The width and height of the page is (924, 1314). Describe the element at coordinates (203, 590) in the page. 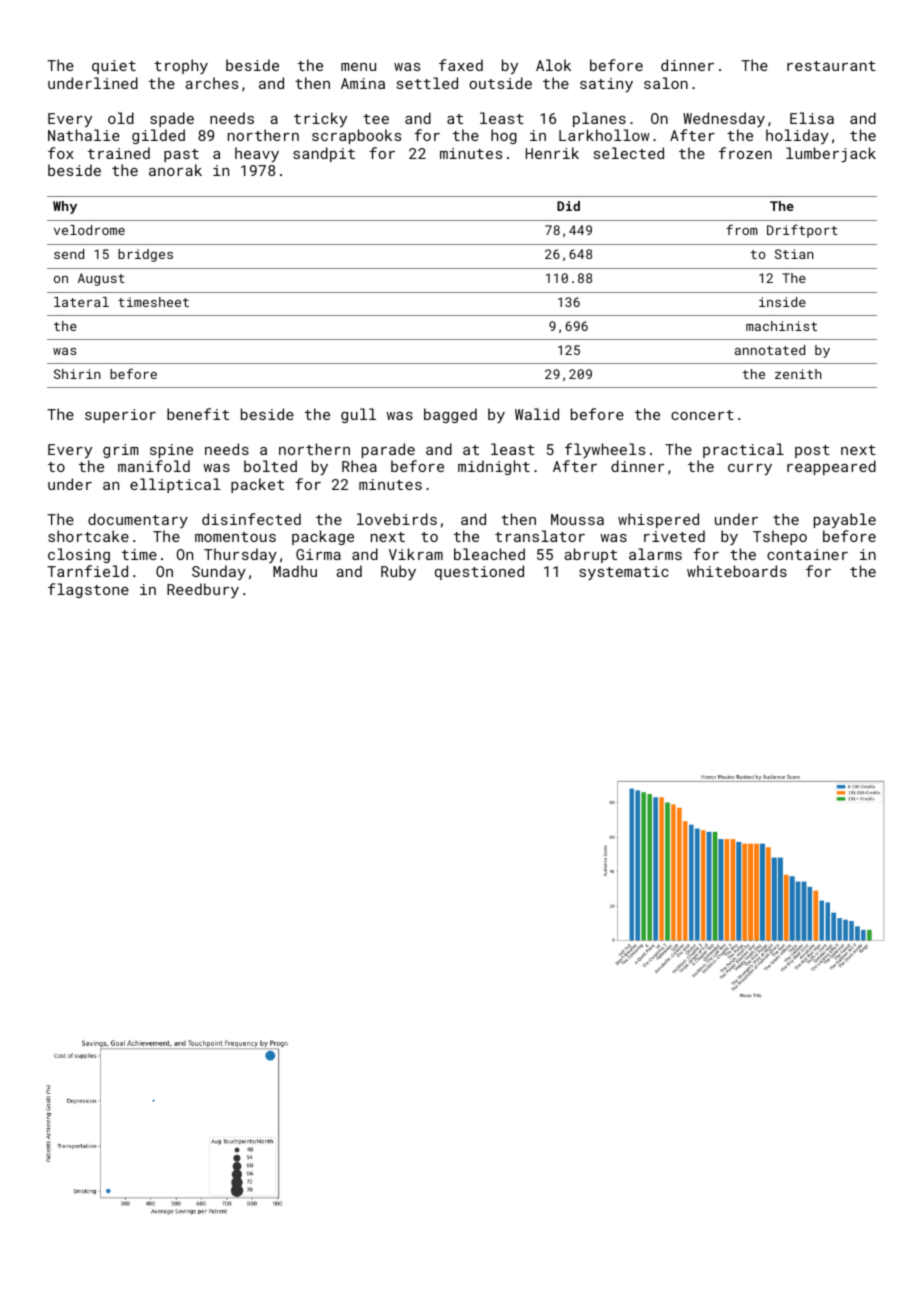

I see `Reedbury` at that location.
